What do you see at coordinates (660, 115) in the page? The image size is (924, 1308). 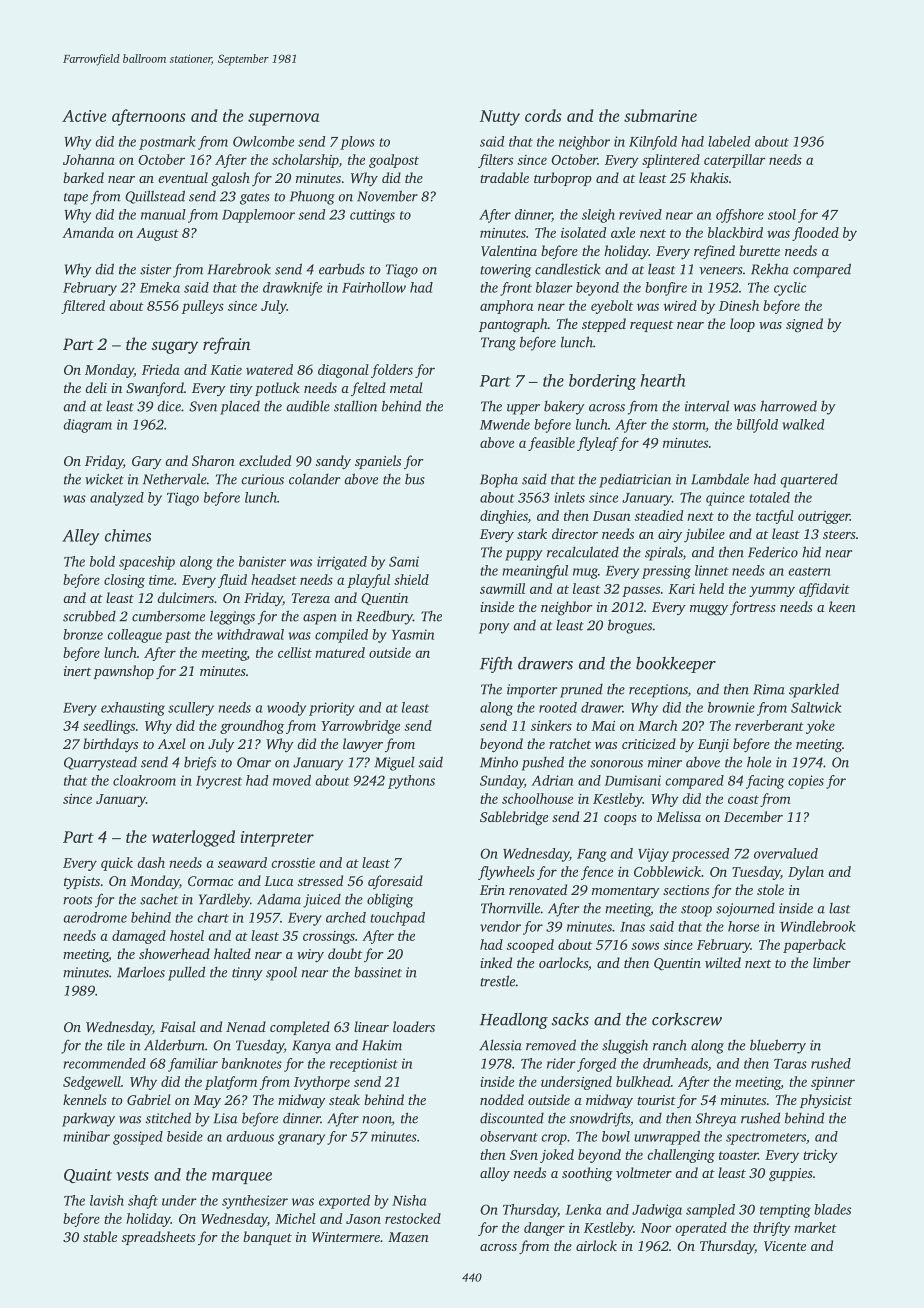 I see `submarine` at bounding box center [660, 115].
